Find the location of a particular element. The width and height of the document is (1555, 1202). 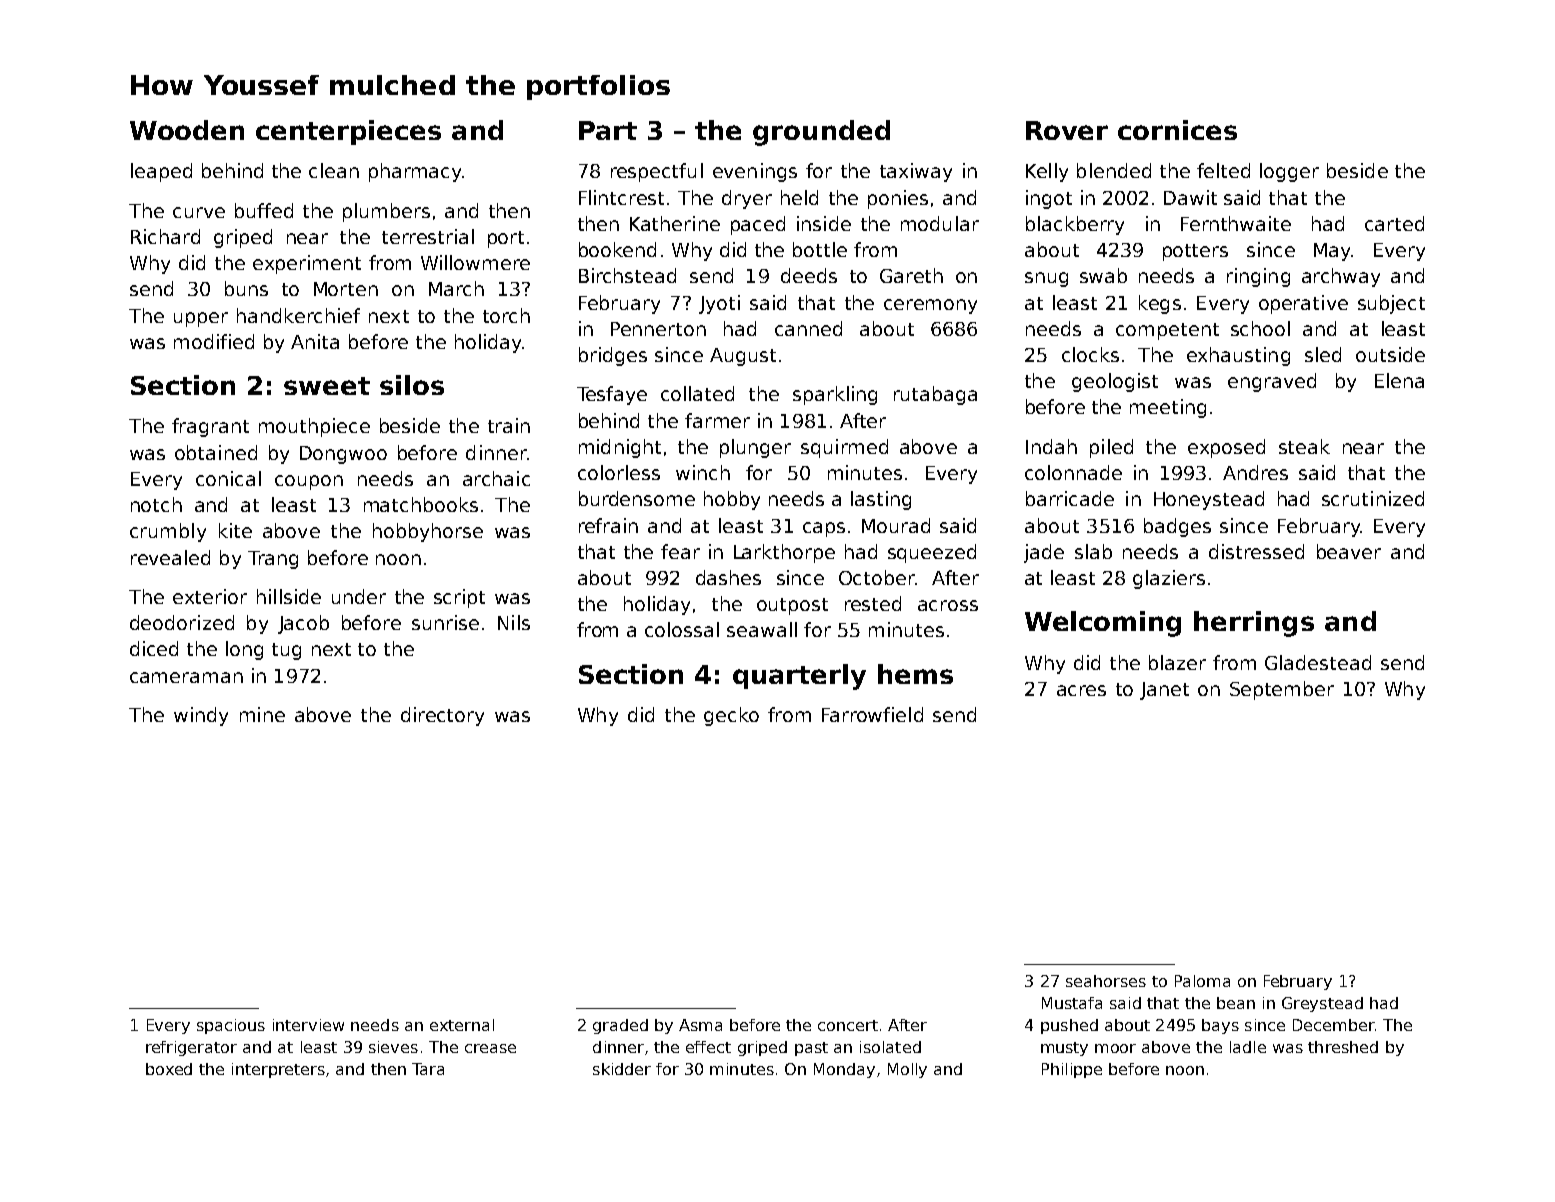

bean is located at coordinates (1236, 1003).
